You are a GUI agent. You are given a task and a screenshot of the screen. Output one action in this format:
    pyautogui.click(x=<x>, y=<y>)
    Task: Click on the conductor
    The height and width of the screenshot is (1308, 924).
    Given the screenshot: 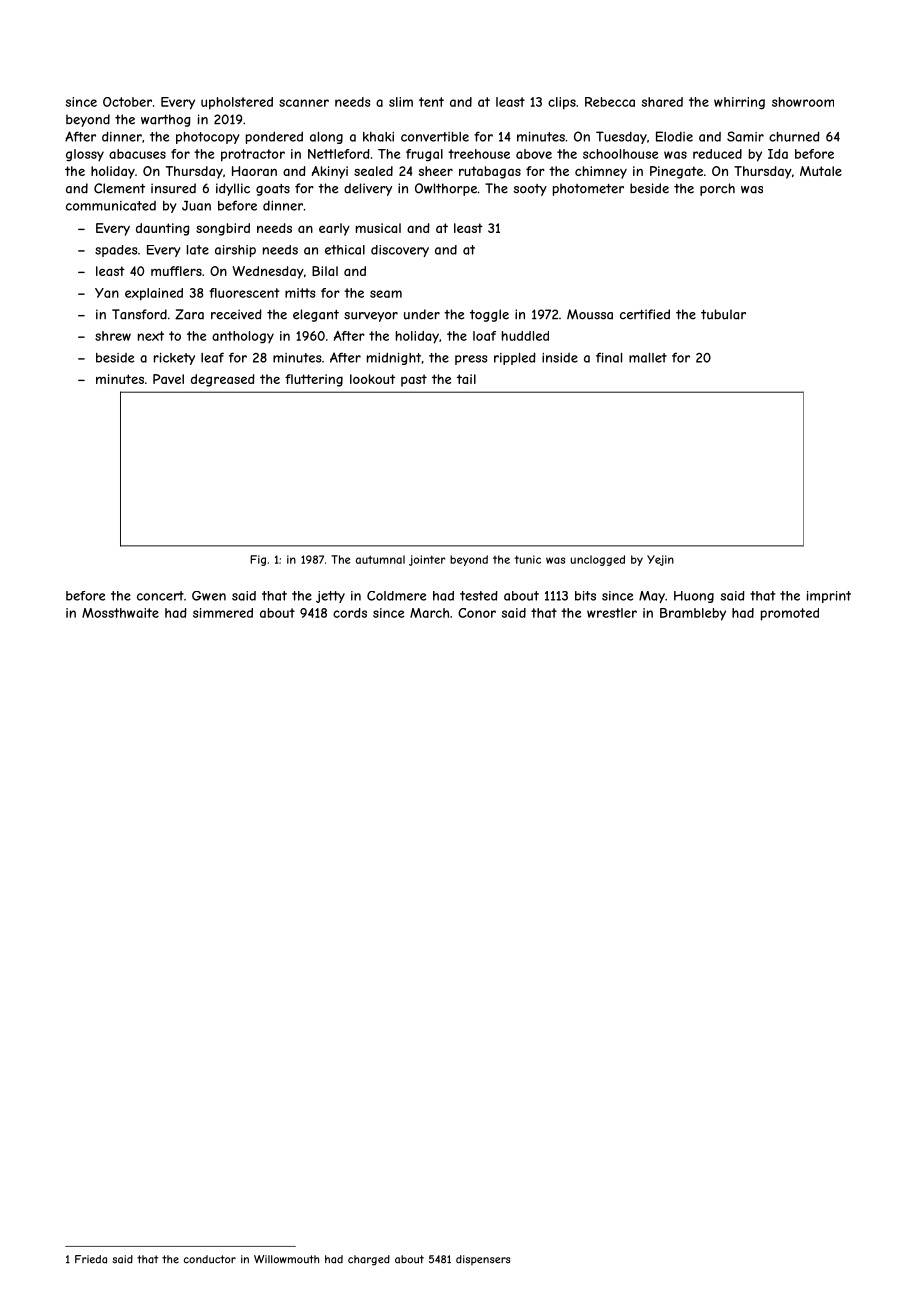 What is the action you would take?
    pyautogui.click(x=210, y=1259)
